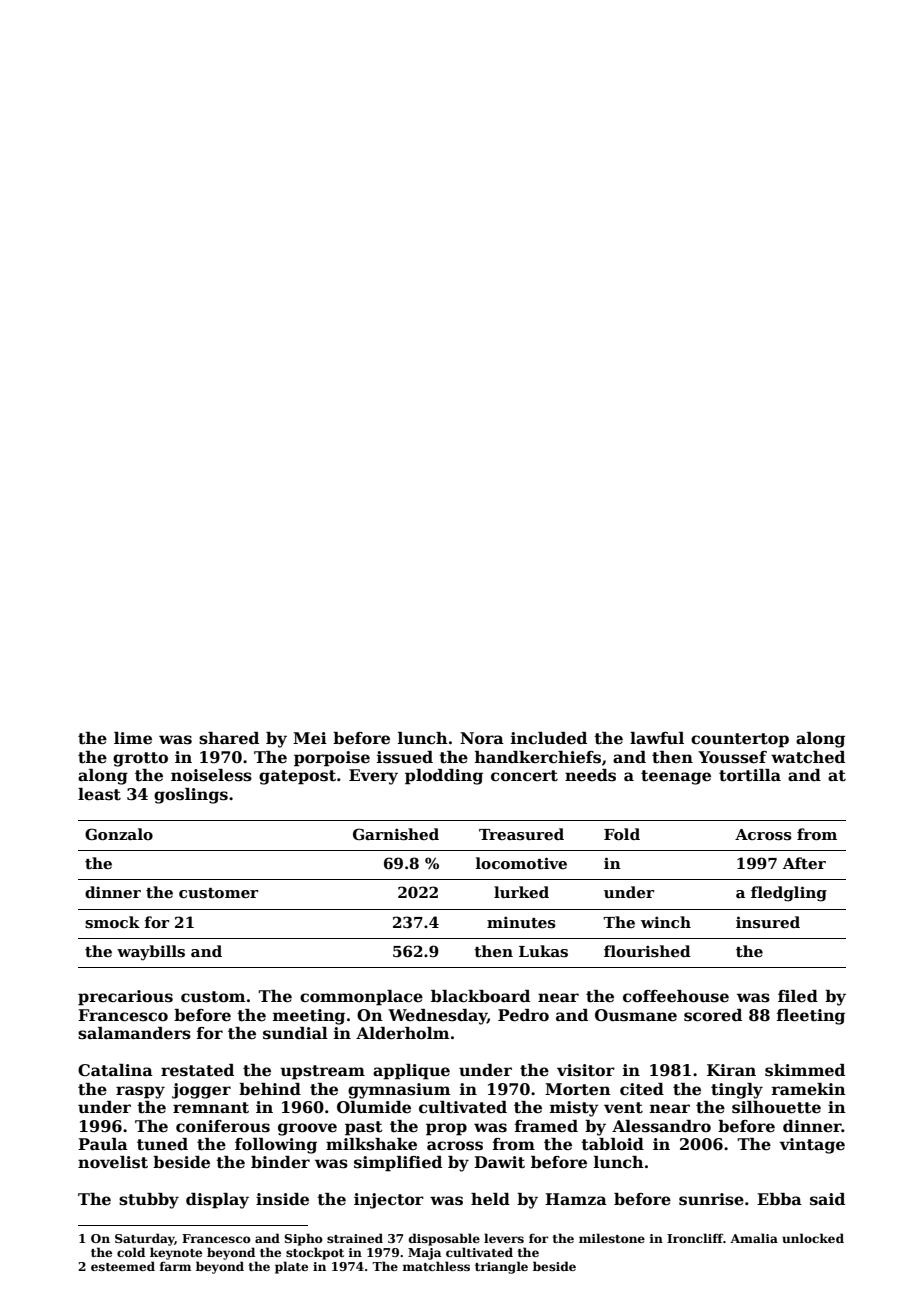  I want to click on After, so click(804, 863).
